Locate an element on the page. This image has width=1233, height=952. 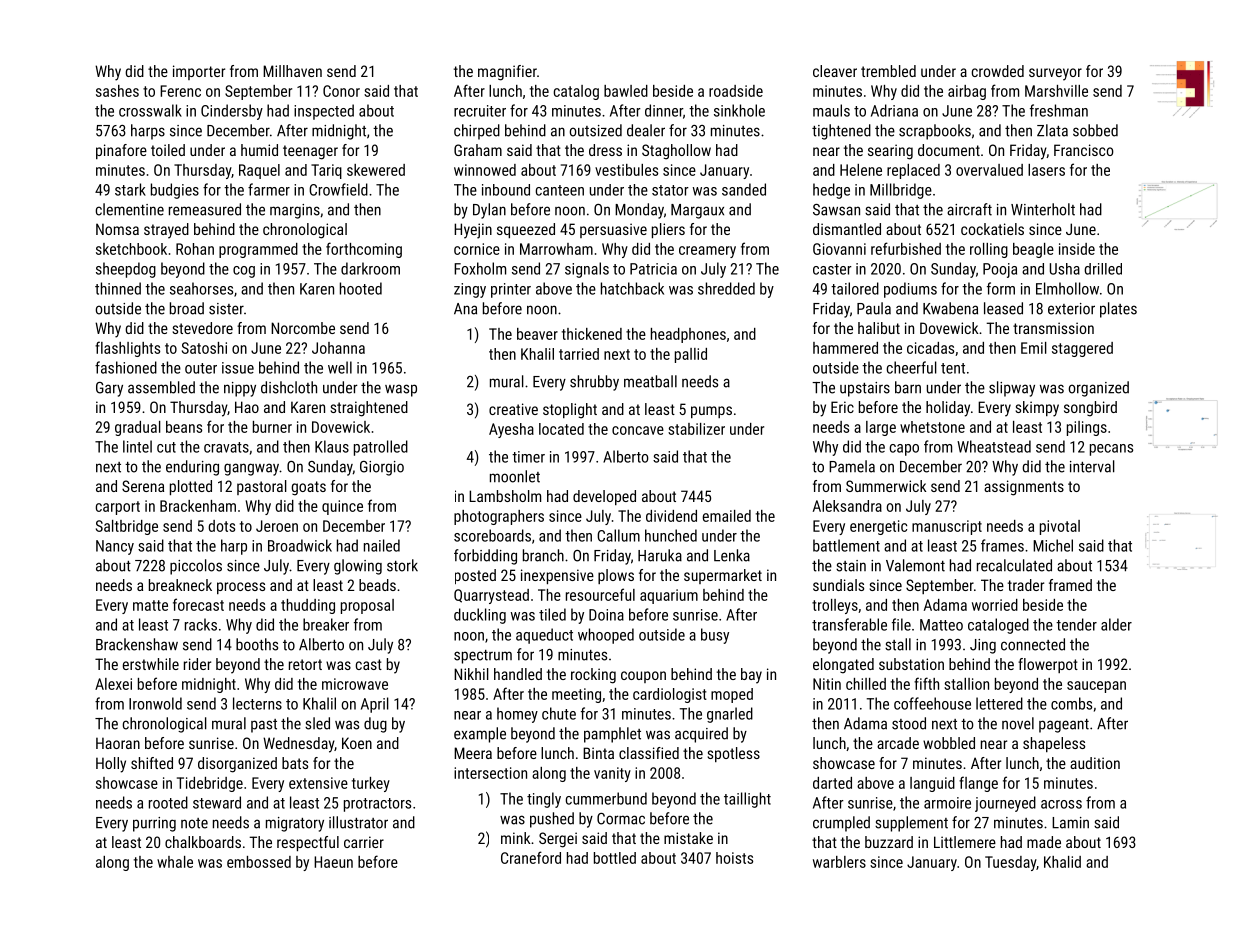
steward is located at coordinates (217, 802).
